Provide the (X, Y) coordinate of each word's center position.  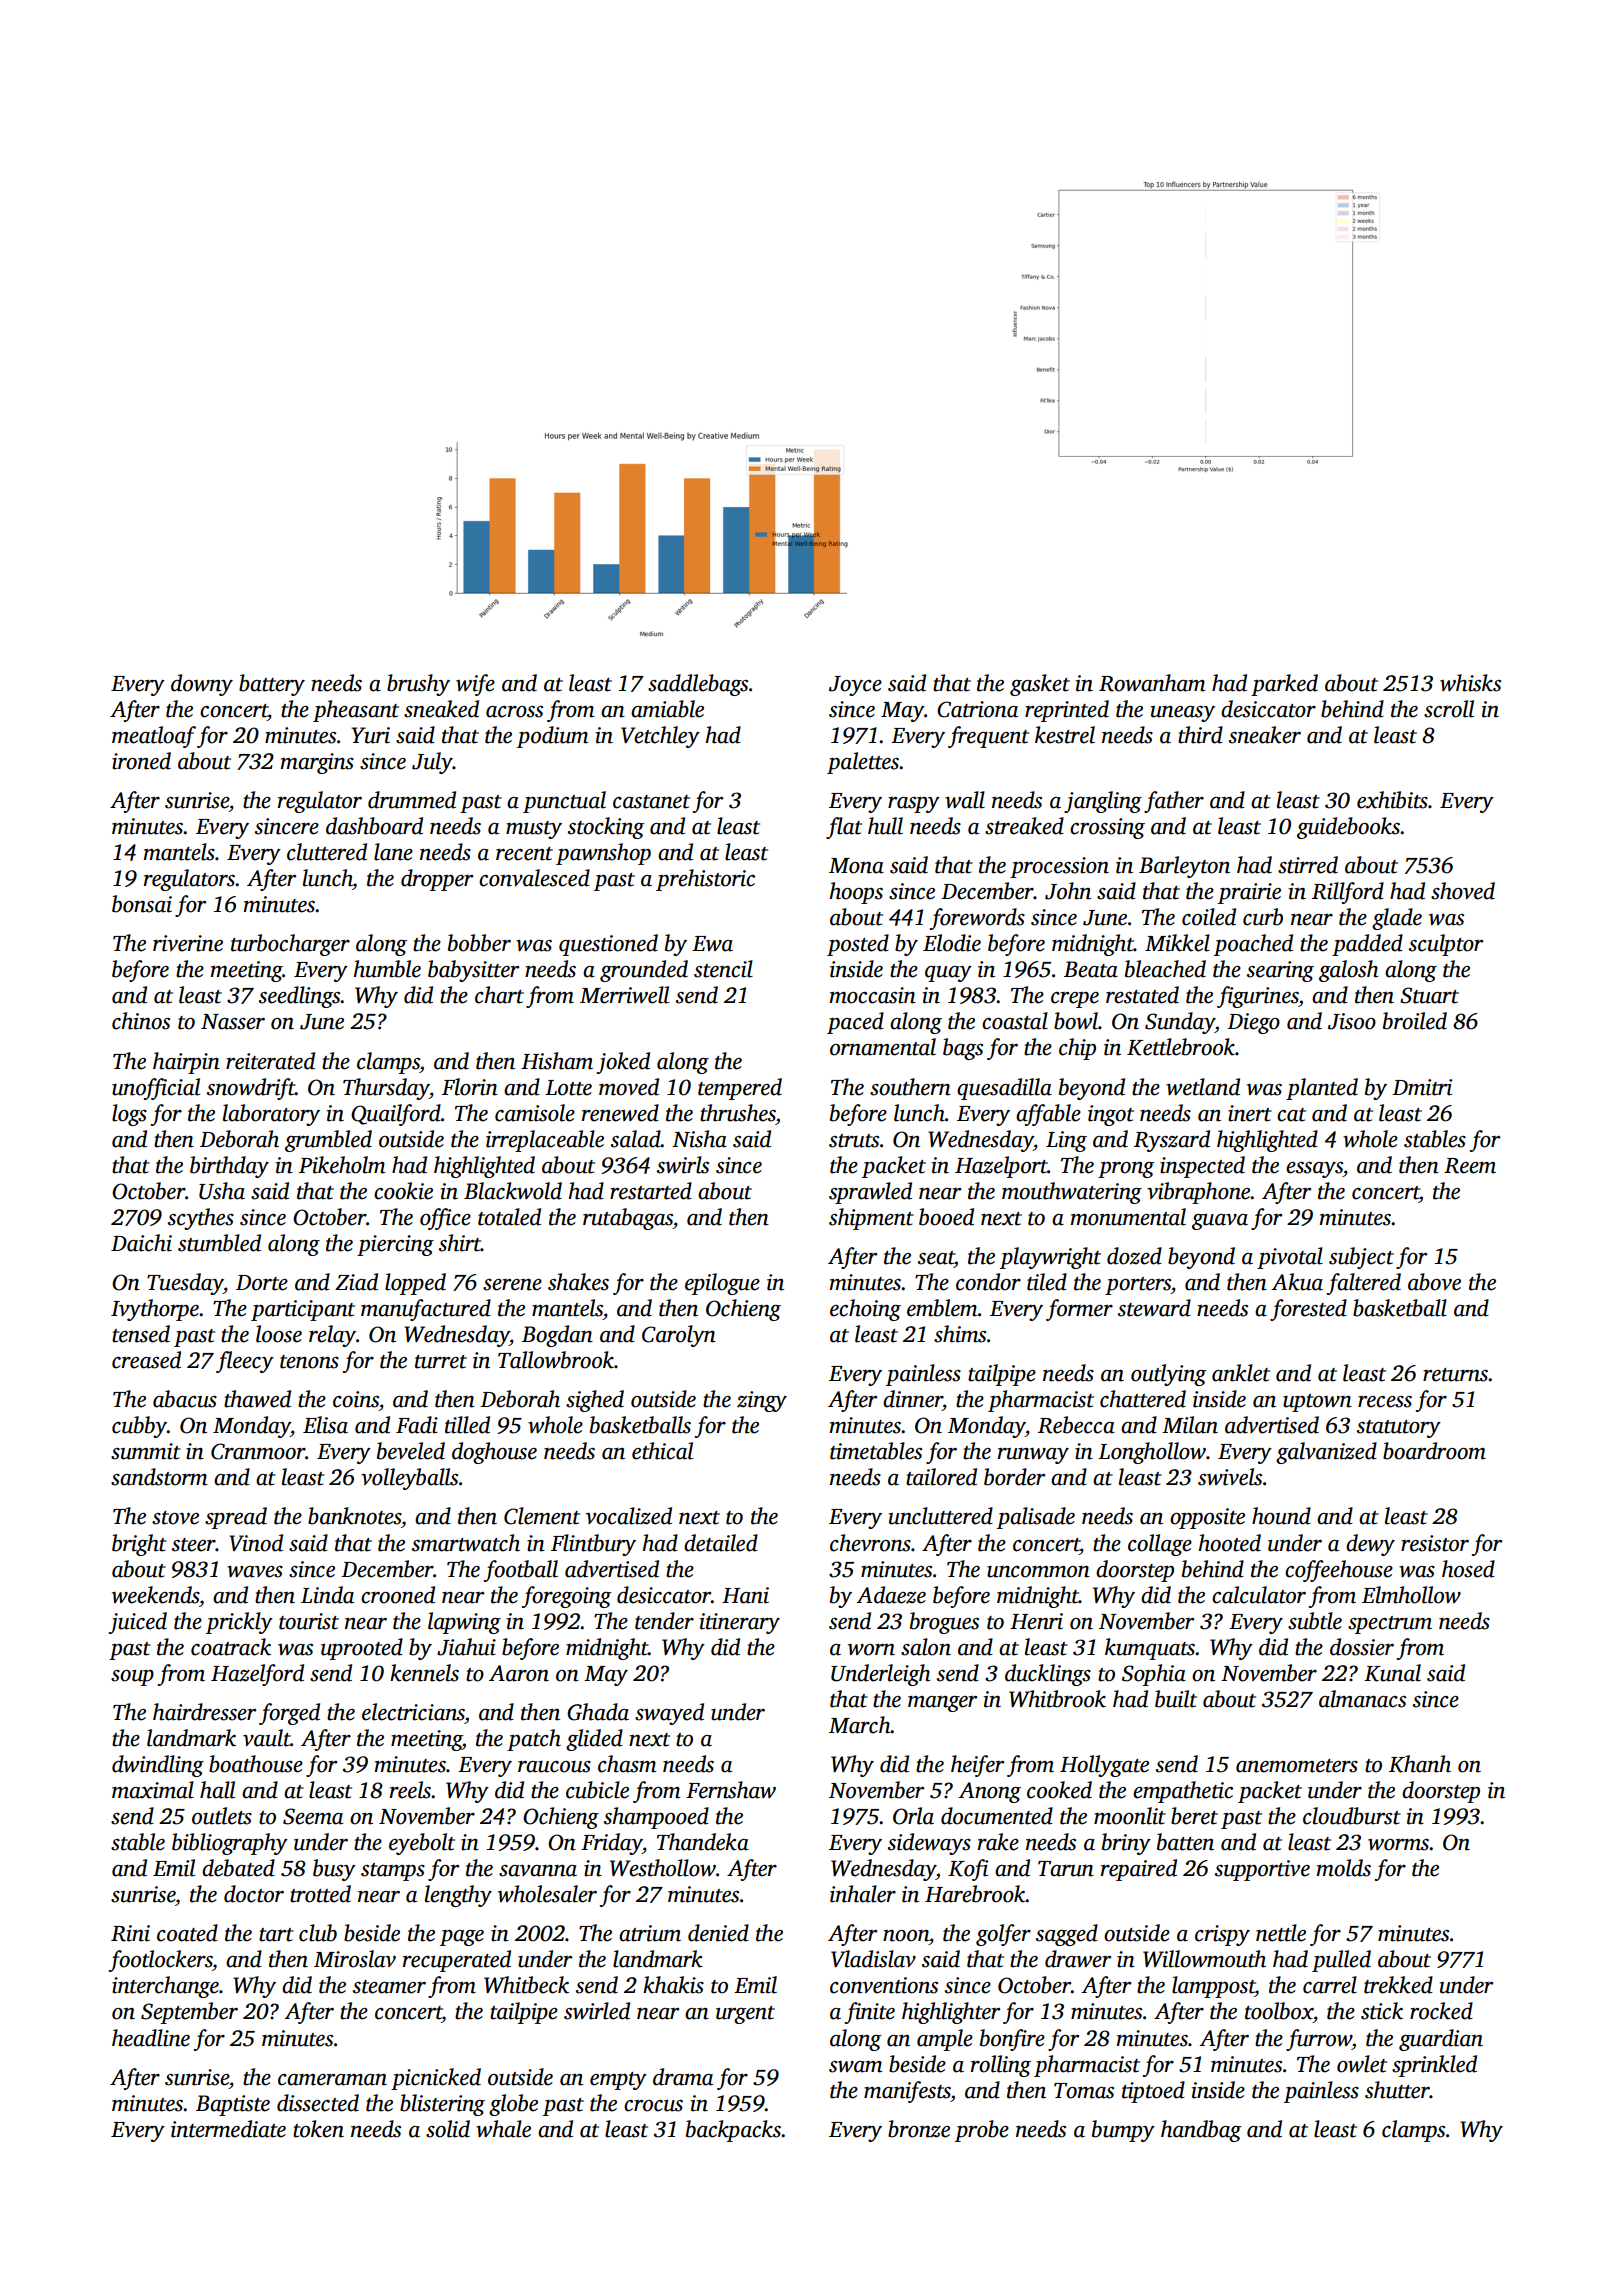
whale (503, 2129)
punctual (564, 802)
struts (854, 1141)
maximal (153, 1790)
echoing (865, 1310)
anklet (1241, 1373)
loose (279, 1334)
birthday (229, 1167)
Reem (1470, 1166)
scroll (1449, 709)
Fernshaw (731, 1790)
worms (1398, 1845)
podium (552, 737)
